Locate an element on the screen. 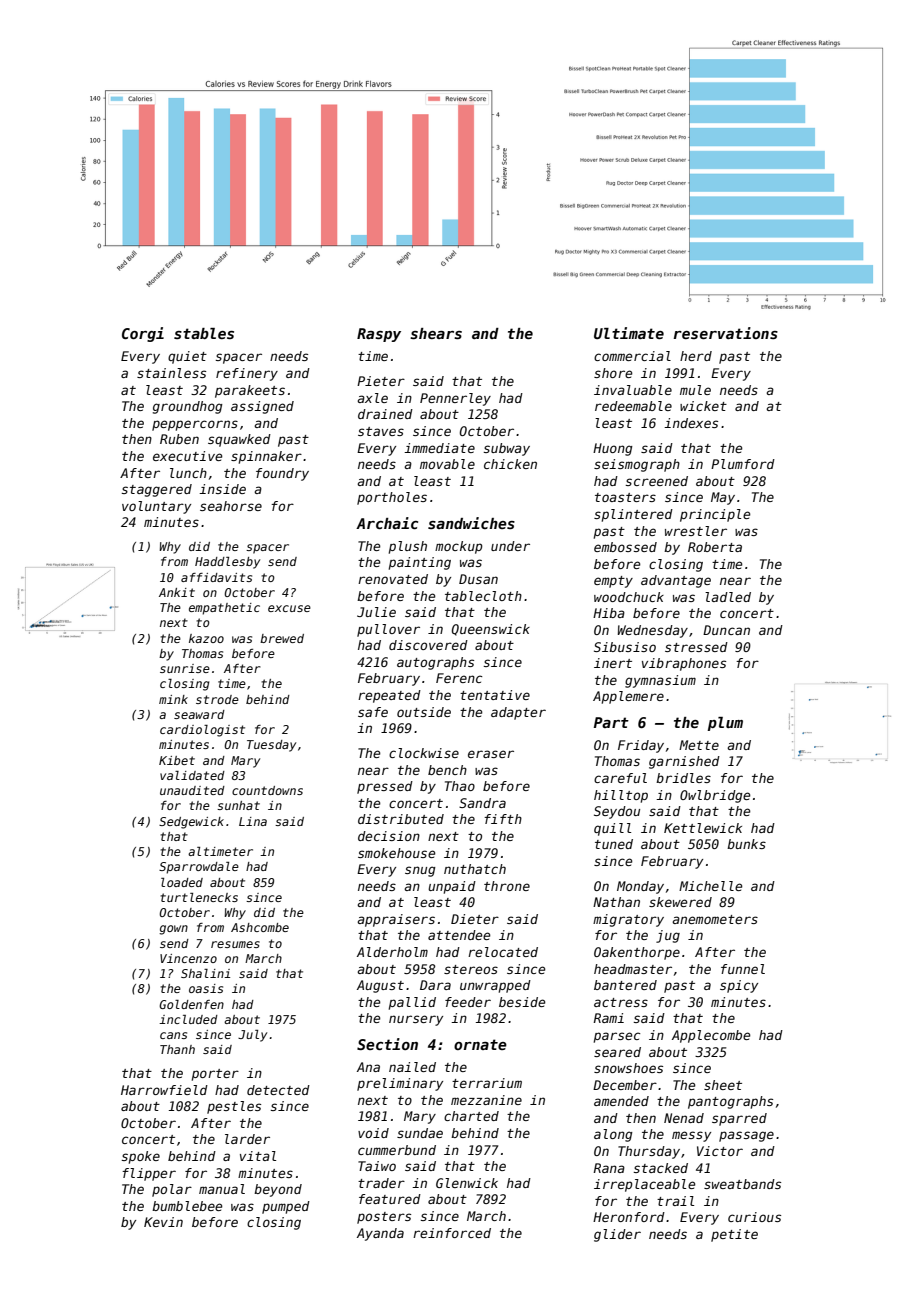  void is located at coordinates (373, 1133).
